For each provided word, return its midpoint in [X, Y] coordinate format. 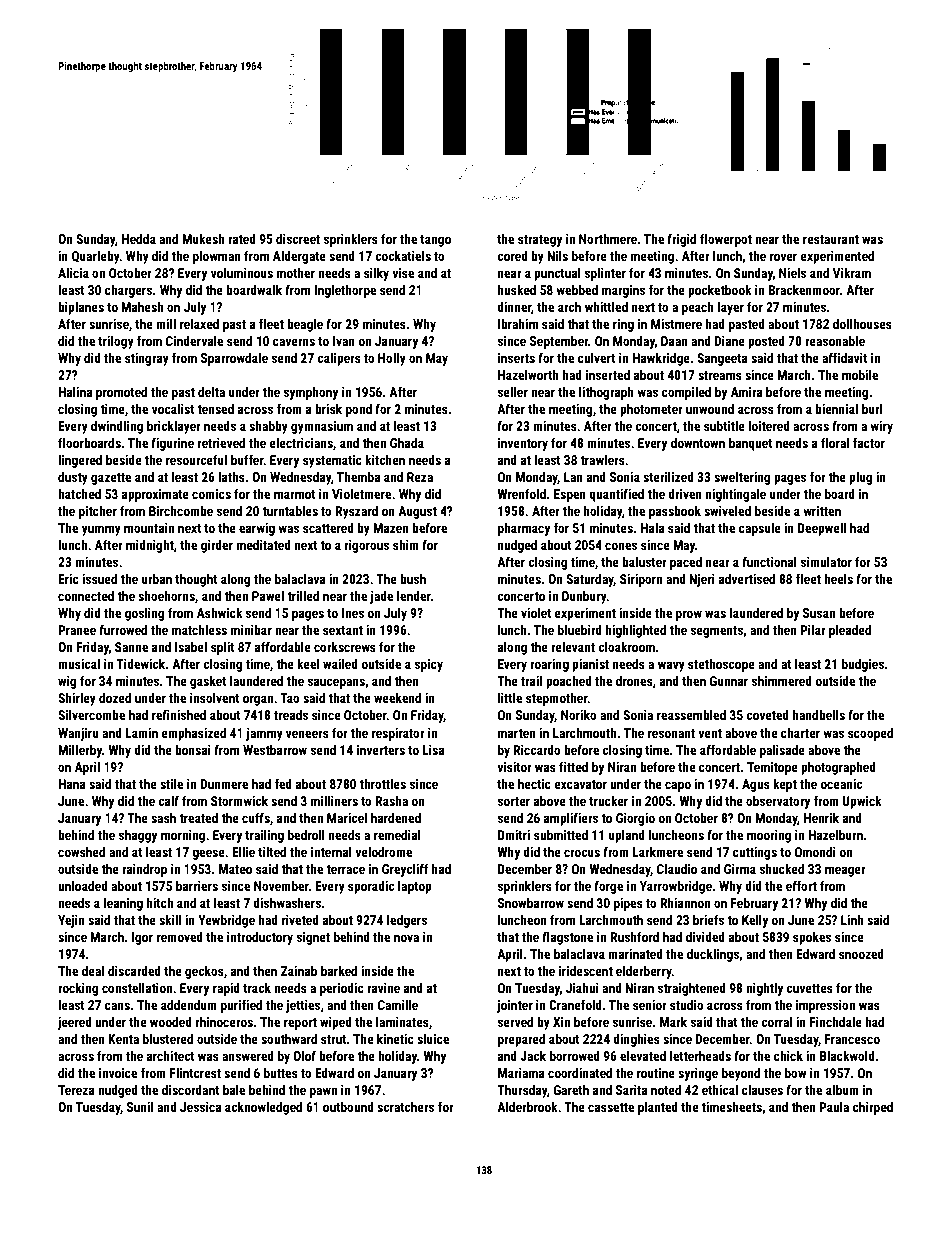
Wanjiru [78, 734]
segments [717, 632]
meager [845, 871]
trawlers [602, 460]
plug [860, 478]
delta [211, 392]
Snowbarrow [531, 903]
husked [517, 290]
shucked [782, 869]
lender [414, 596]
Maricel [347, 818]
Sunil [140, 1107]
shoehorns [166, 596]
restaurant [831, 239]
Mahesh [142, 307]
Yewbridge [226, 921]
